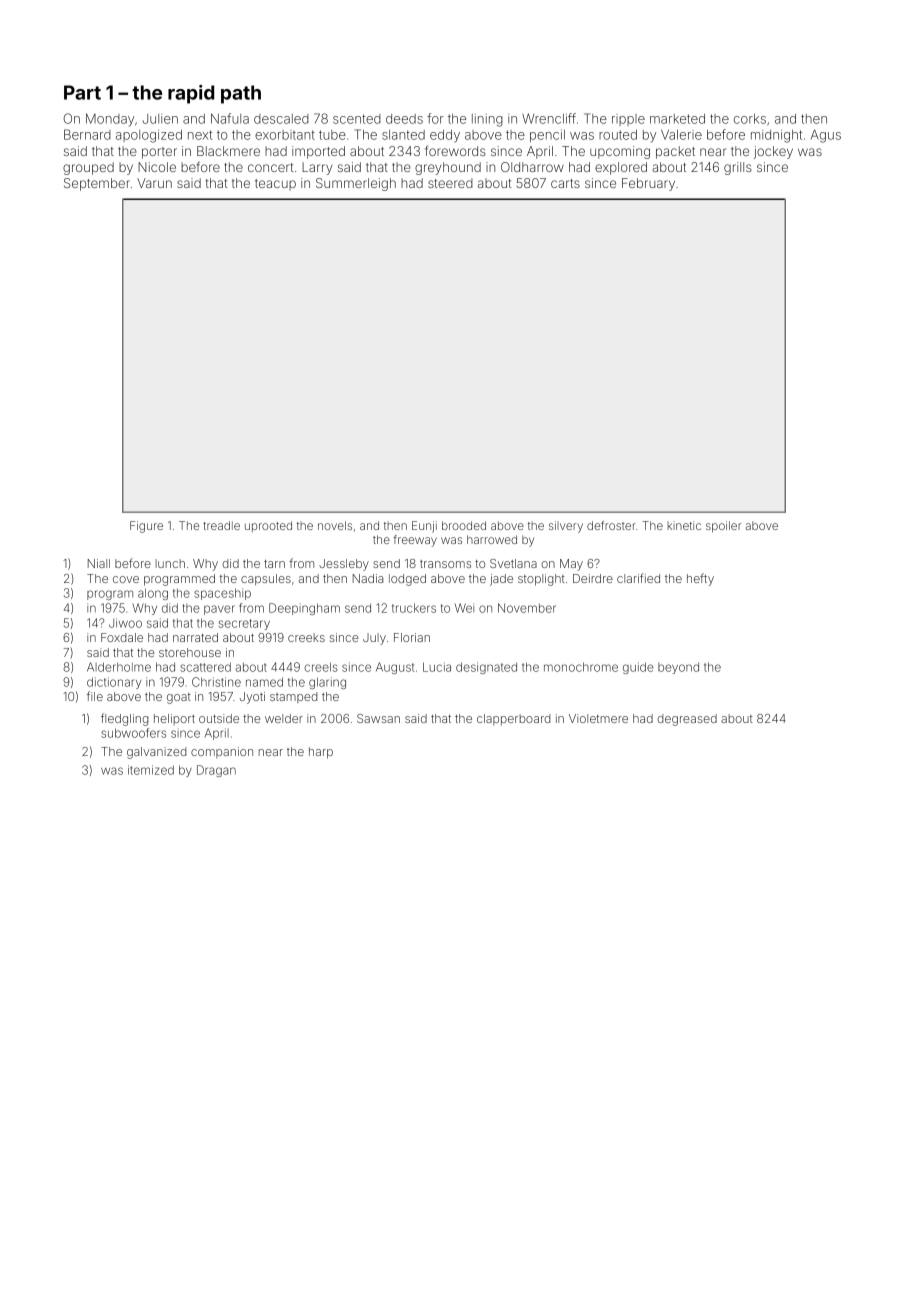 The height and width of the screenshot is (1316, 908). What do you see at coordinates (773, 152) in the screenshot?
I see `jockey` at bounding box center [773, 152].
